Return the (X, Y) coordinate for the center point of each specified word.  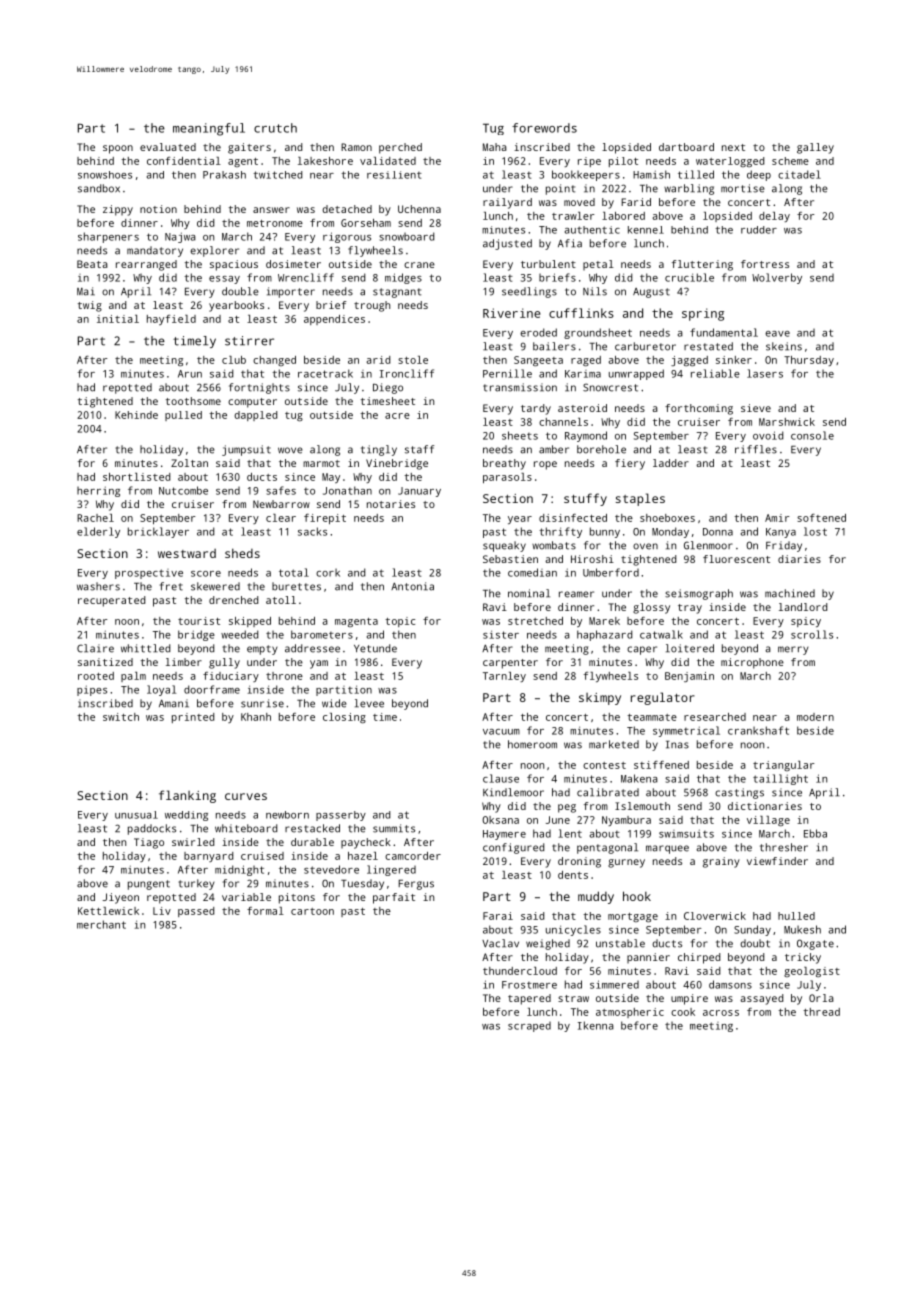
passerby (341, 816)
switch (121, 717)
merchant (101, 924)
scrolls (812, 634)
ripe (589, 162)
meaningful (209, 129)
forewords (544, 128)
